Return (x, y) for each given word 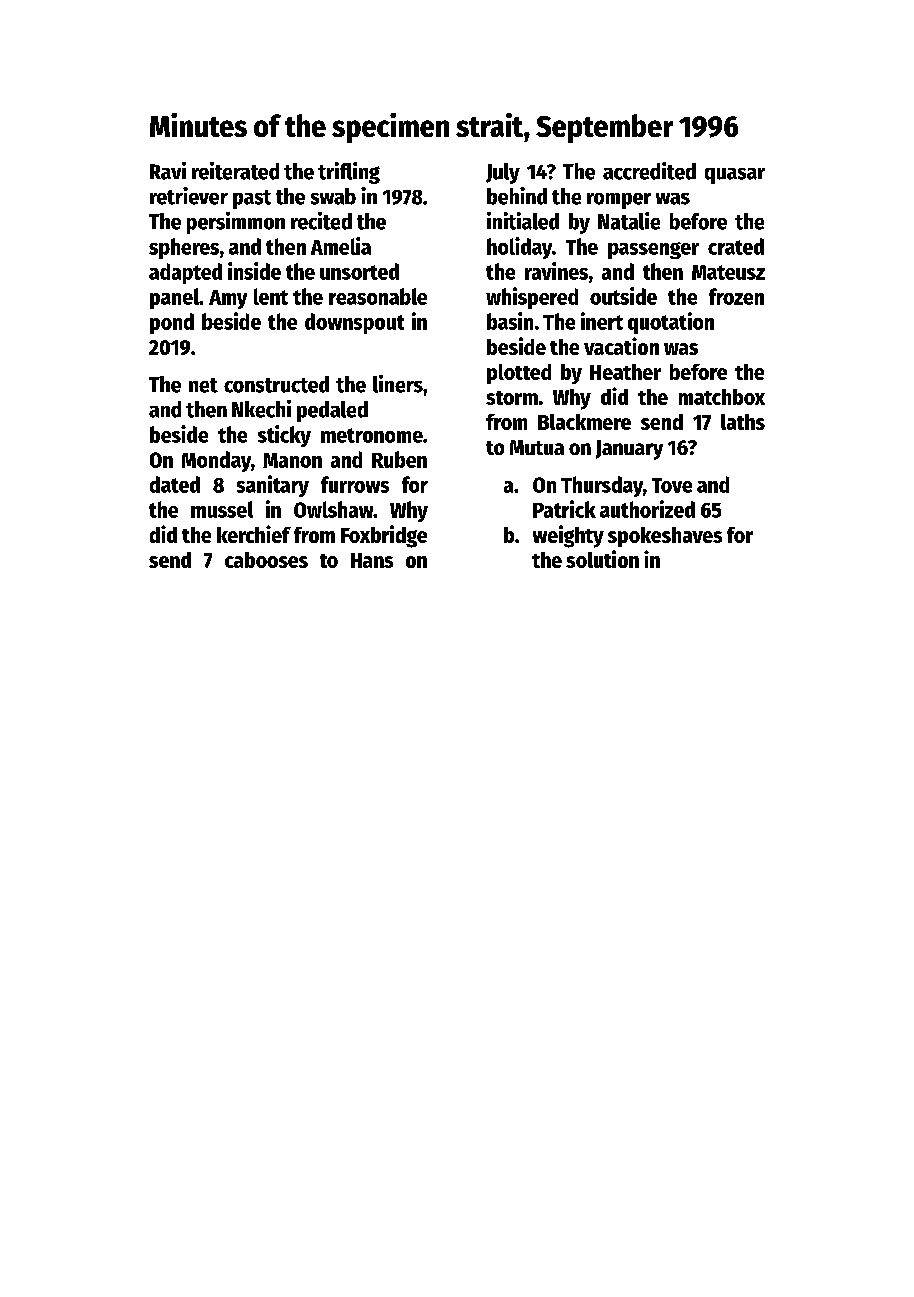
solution (602, 559)
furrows (355, 484)
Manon (292, 460)
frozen (736, 296)
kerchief (254, 534)
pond (172, 323)
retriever (189, 196)
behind (517, 196)
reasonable (378, 296)
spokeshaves (665, 537)
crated (736, 246)
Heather (625, 372)
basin (510, 321)
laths (743, 422)
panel (174, 298)
